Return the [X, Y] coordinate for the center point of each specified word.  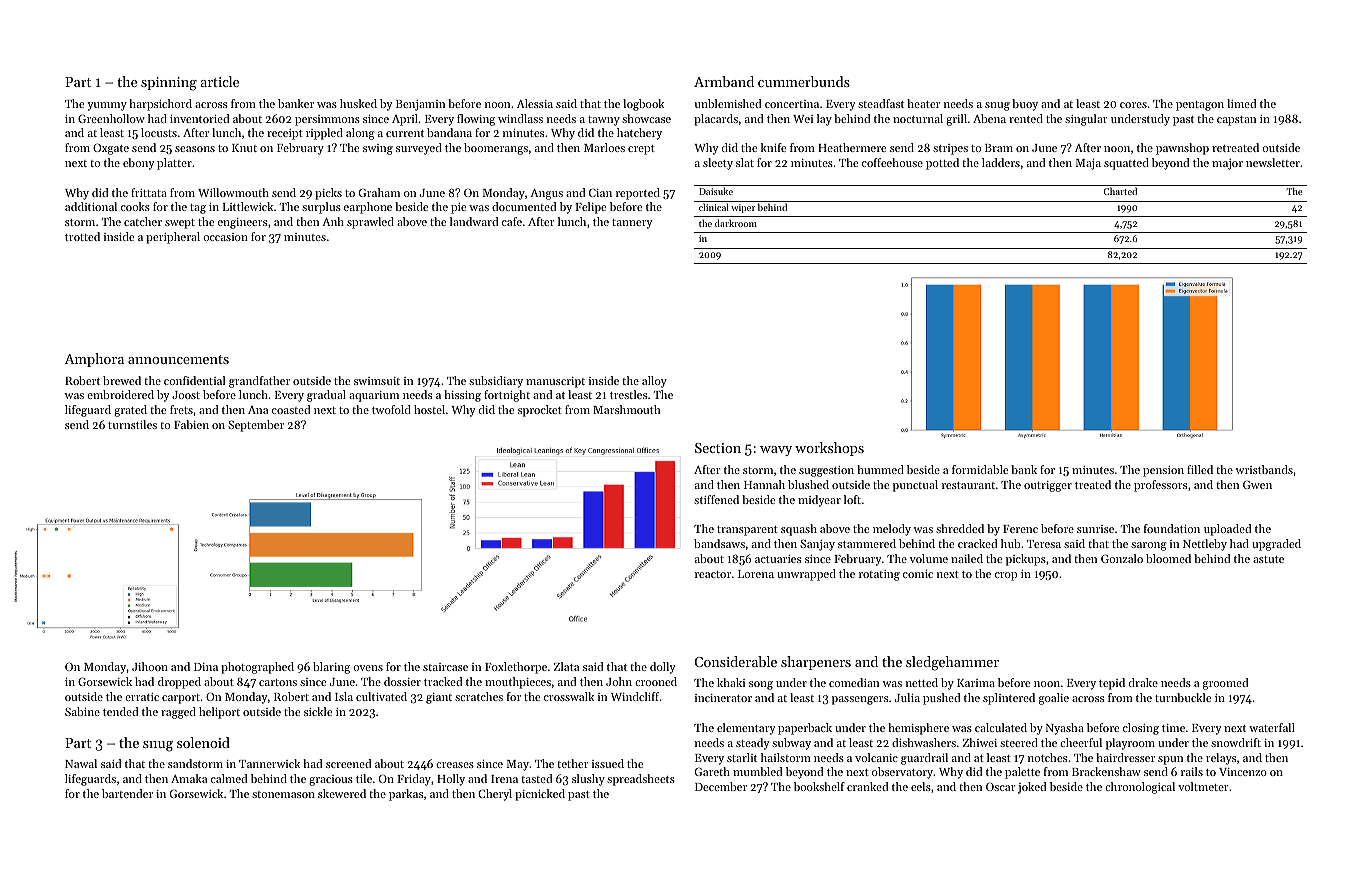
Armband [724, 81]
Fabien [191, 424]
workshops [829, 449]
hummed [880, 469]
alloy [654, 382]
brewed [122, 380]
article [219, 81]
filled [1200, 469]
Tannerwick [269, 763]
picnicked [540, 795]
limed [1241, 103]
